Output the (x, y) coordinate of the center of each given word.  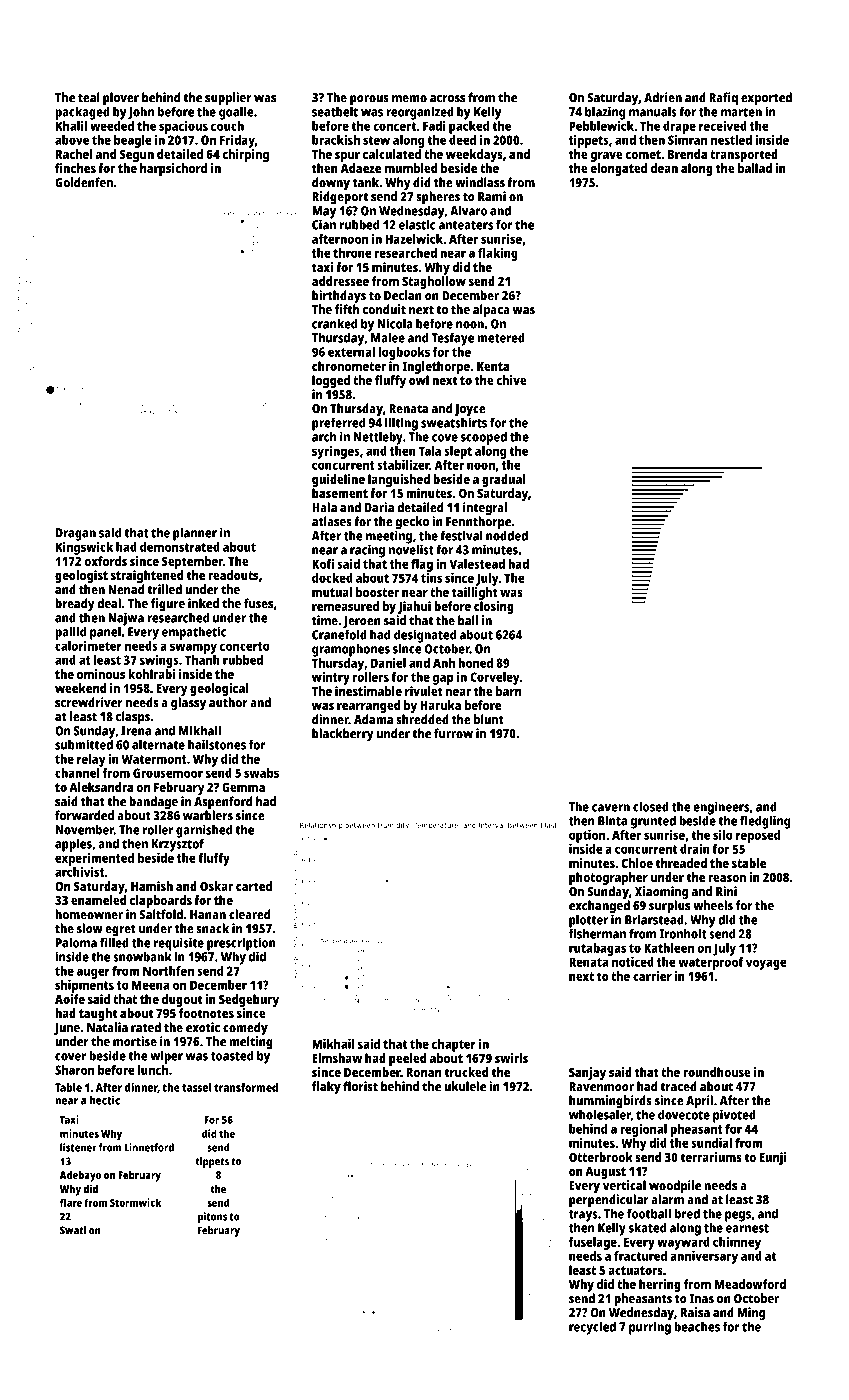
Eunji (773, 1158)
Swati (73, 1230)
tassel (197, 1087)
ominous (101, 674)
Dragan (76, 534)
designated (425, 636)
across (447, 99)
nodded (507, 535)
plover (121, 99)
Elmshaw (337, 1058)
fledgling (765, 822)
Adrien (663, 97)
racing (367, 551)
